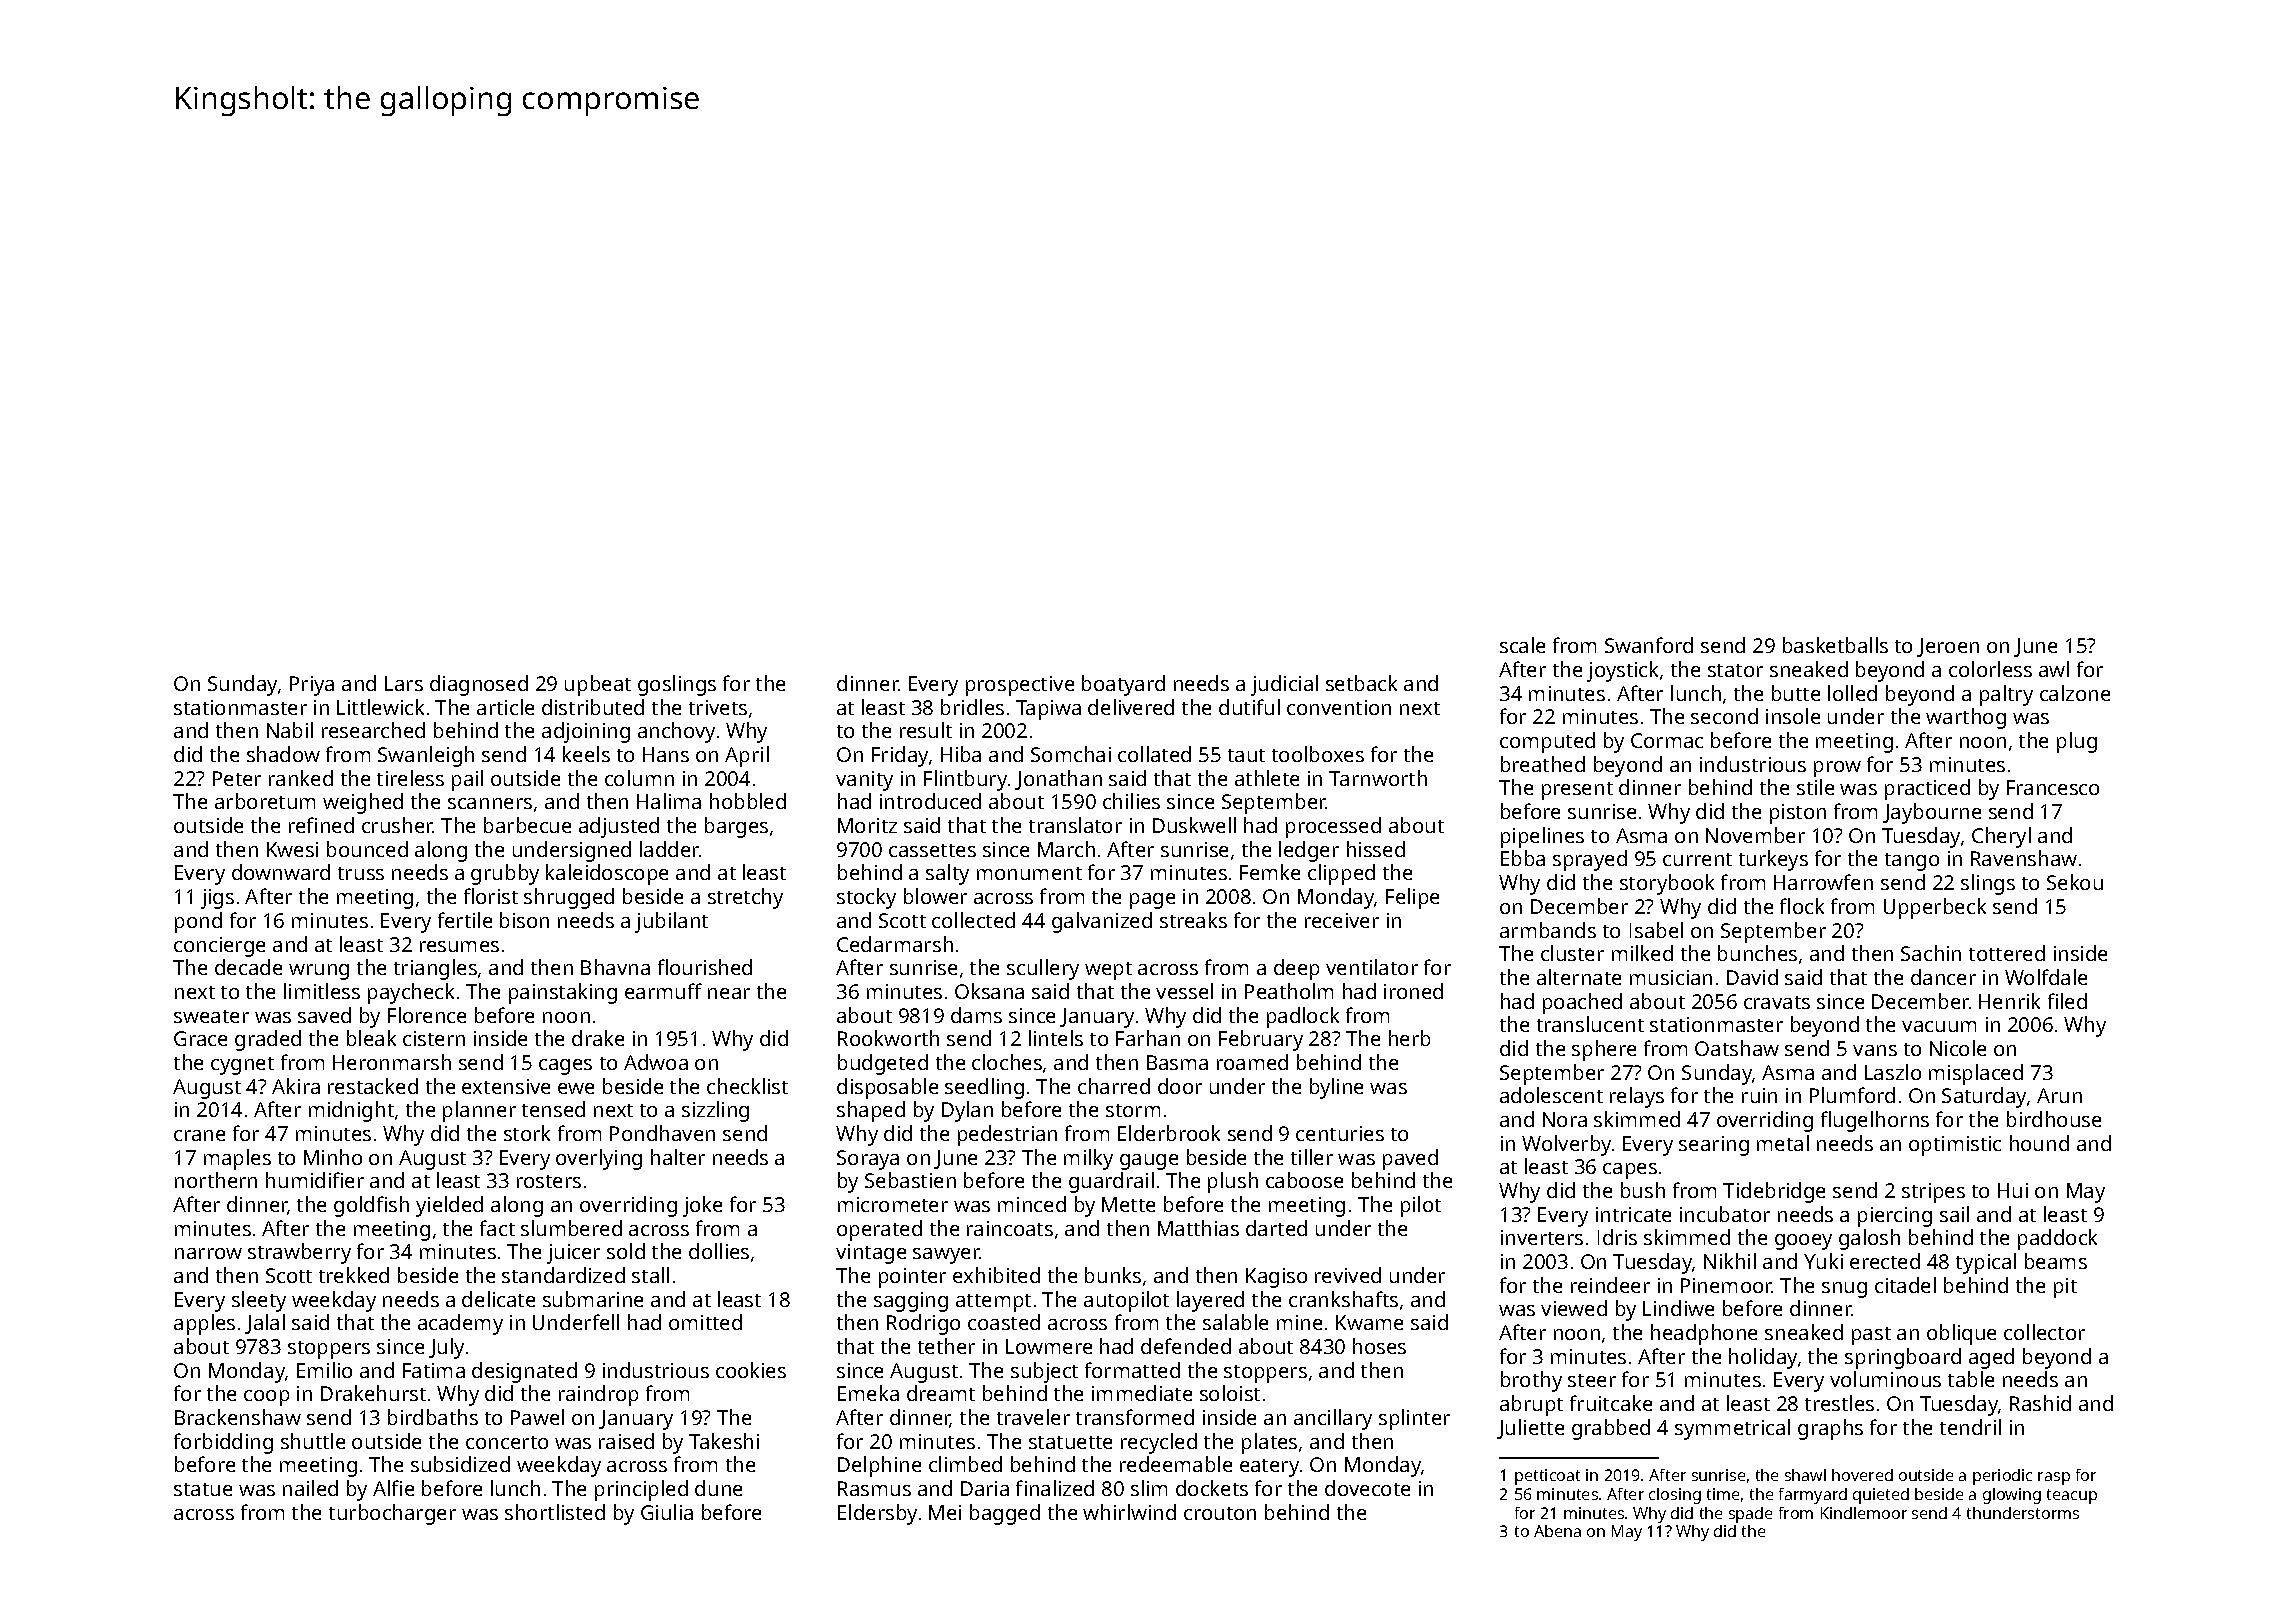 Image resolution: width=2292 pixels, height=1620 pixels. Describe the element at coordinates (310, 1488) in the document. I see `nailed` at that location.
